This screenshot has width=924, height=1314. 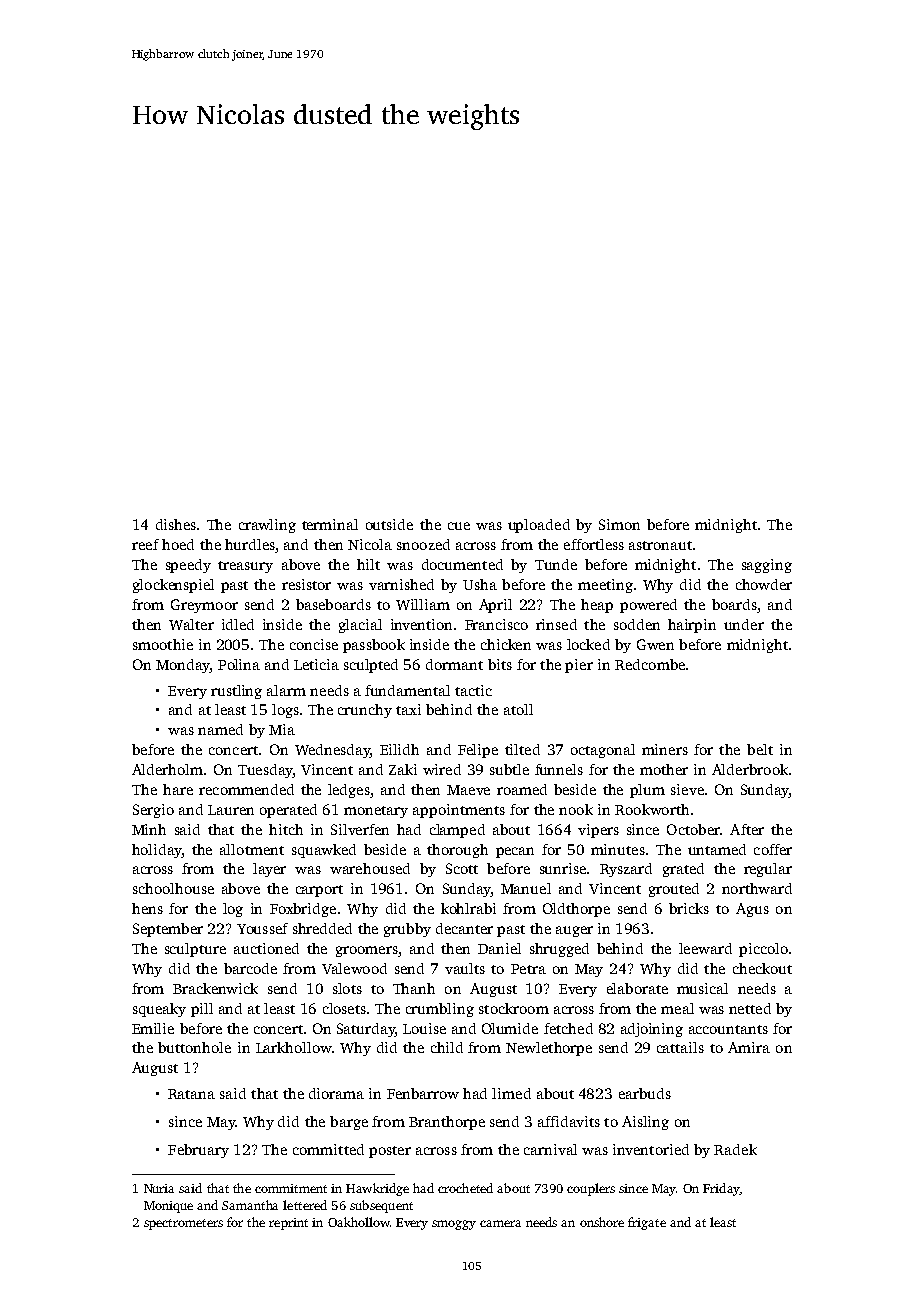 What do you see at coordinates (376, 812) in the screenshot?
I see `monetary` at bounding box center [376, 812].
